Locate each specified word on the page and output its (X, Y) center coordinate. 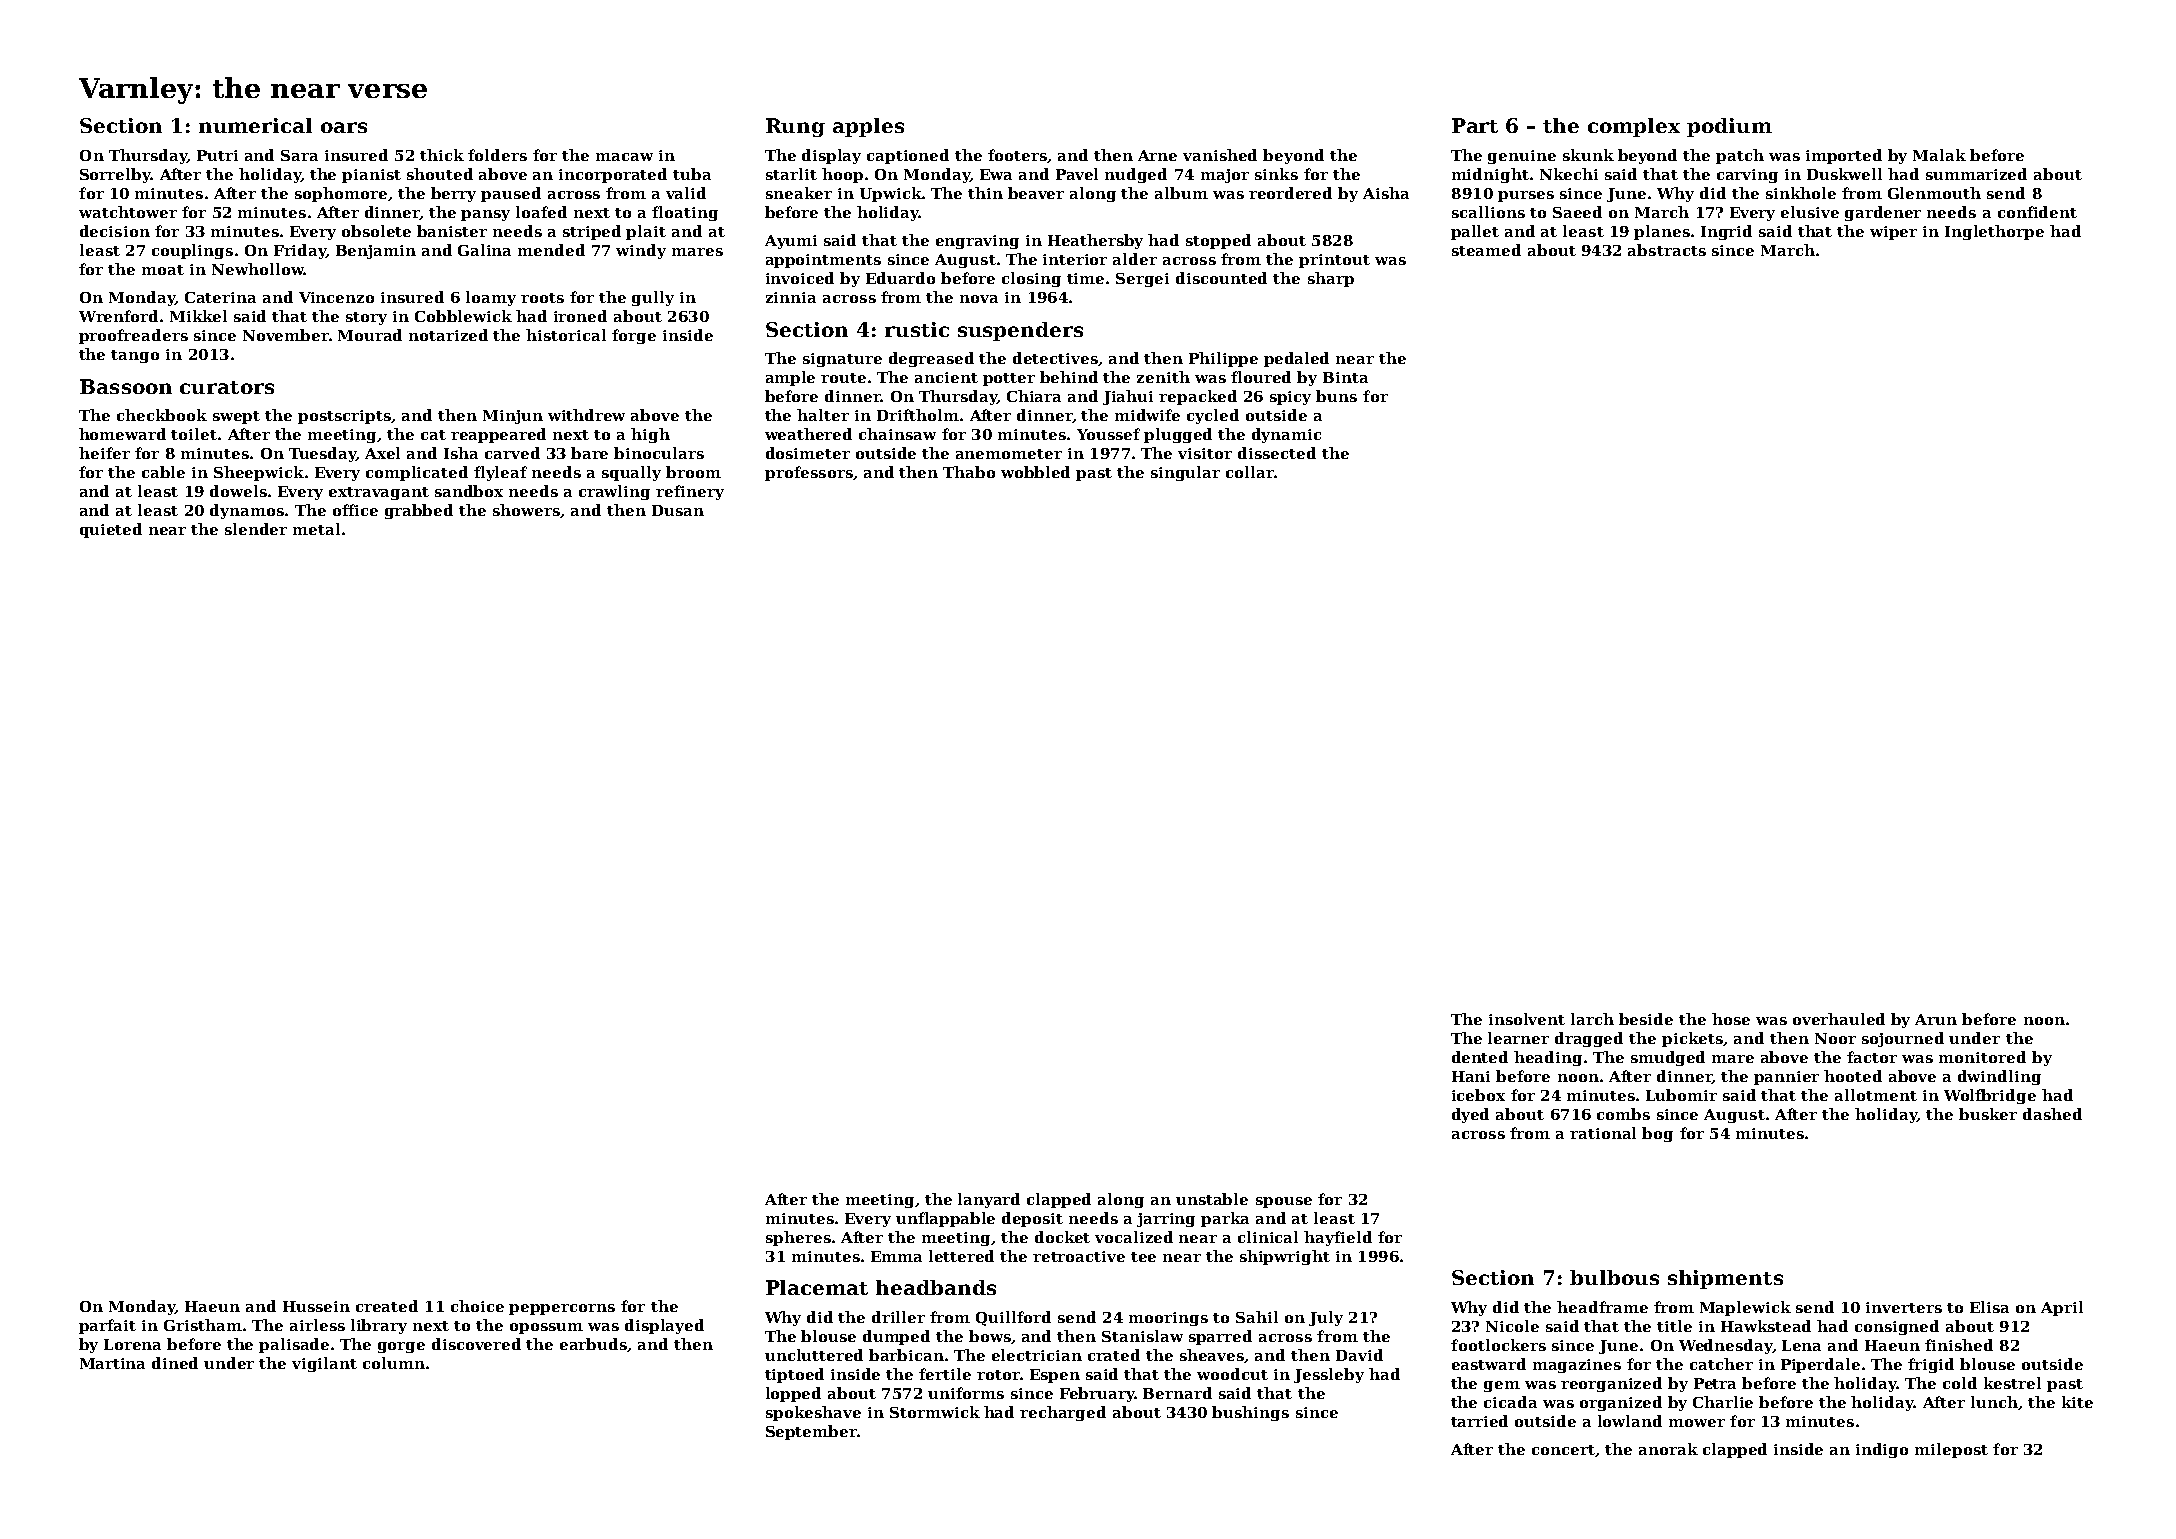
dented (1480, 1057)
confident (2037, 212)
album (1181, 193)
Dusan (678, 510)
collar (1250, 472)
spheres (798, 1238)
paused (511, 194)
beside (1646, 1019)
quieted (111, 530)
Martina (112, 1363)
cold (1960, 1383)
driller (898, 1317)
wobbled (1035, 472)
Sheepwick (259, 473)
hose (1731, 1019)
